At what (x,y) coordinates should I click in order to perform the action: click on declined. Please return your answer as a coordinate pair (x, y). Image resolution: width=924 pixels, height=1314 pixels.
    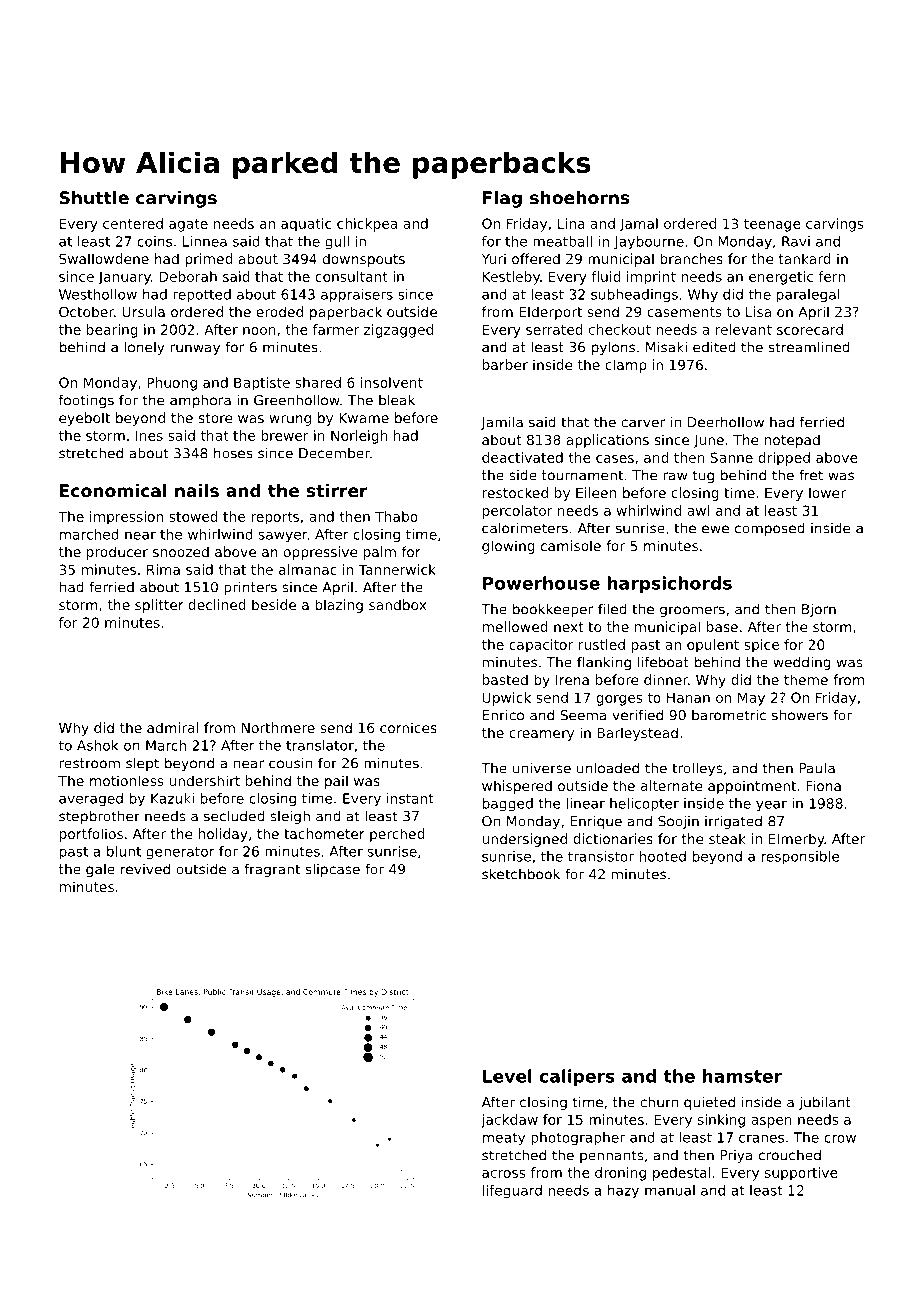
    Looking at the image, I should click on (217, 604).
